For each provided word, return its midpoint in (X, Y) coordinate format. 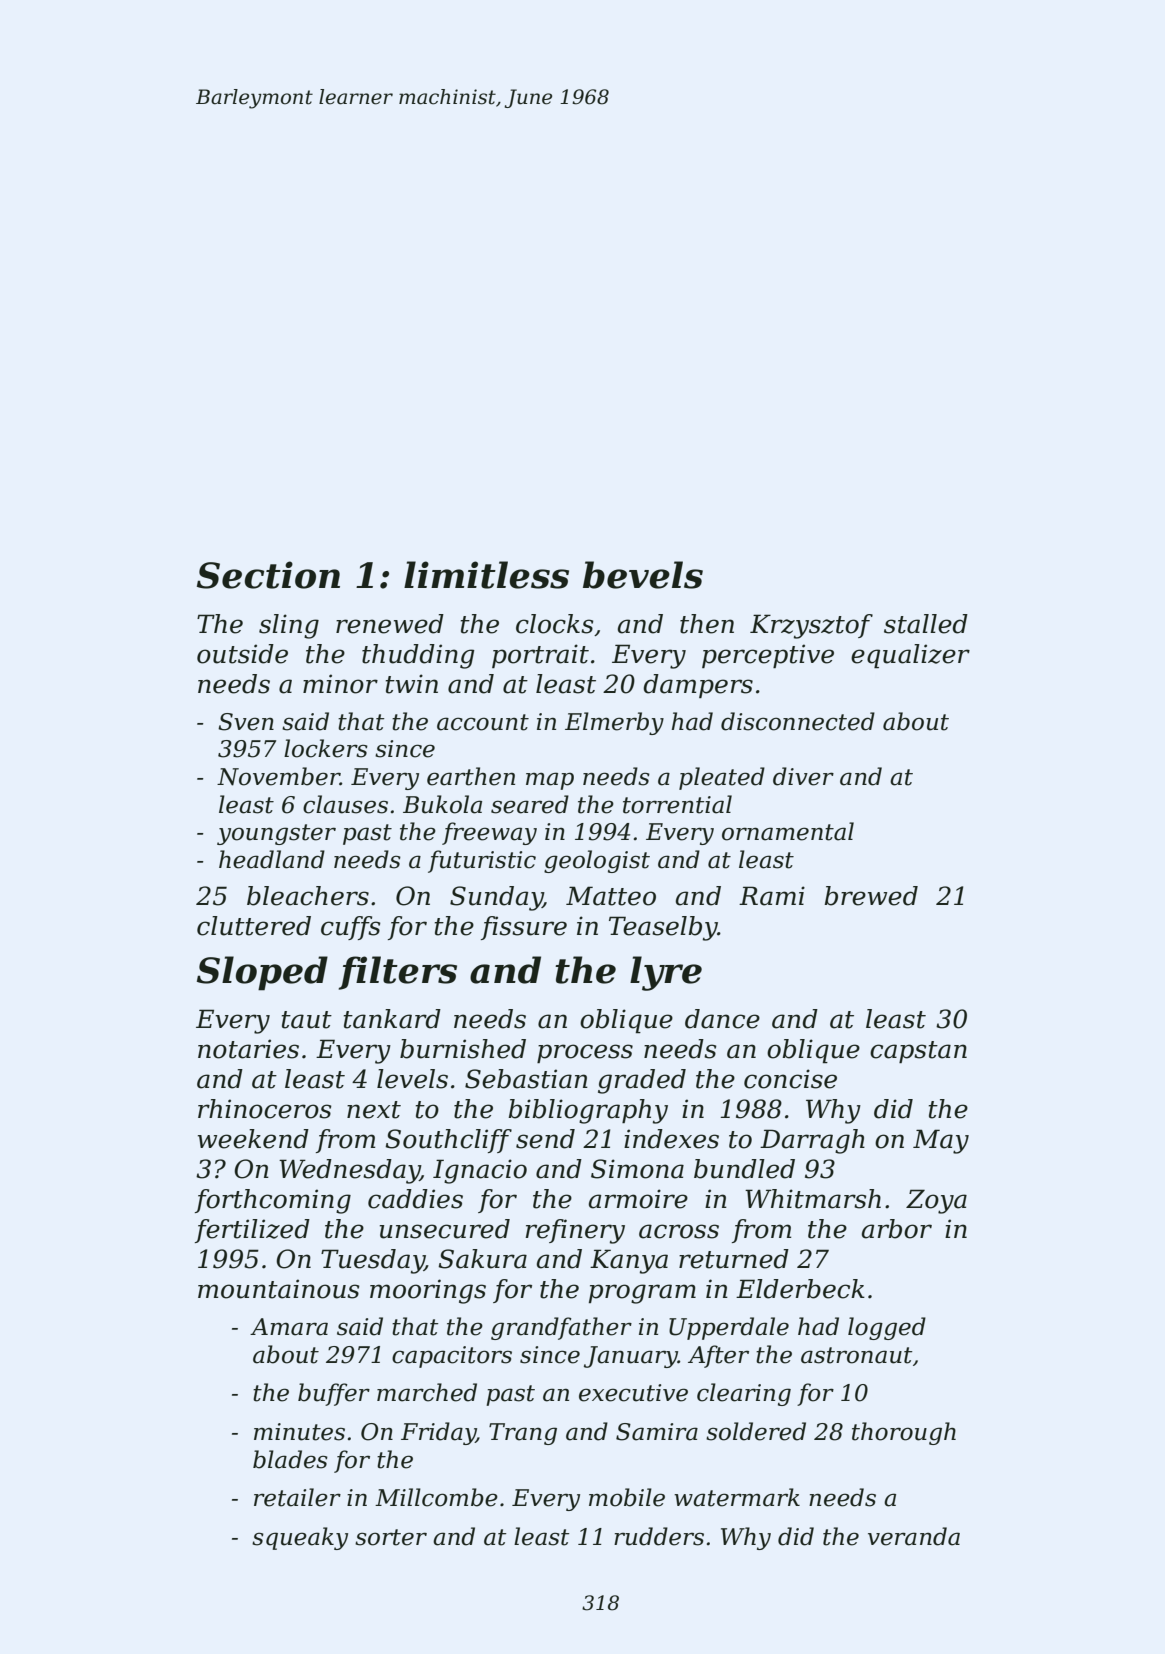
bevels (643, 575)
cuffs (351, 928)
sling (289, 626)
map (550, 781)
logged (887, 1328)
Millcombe (436, 1497)
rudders (659, 1536)
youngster (276, 834)
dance (722, 1019)
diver (803, 776)
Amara (289, 1327)
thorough (904, 1433)
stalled (926, 624)
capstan (918, 1052)
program (642, 1294)
